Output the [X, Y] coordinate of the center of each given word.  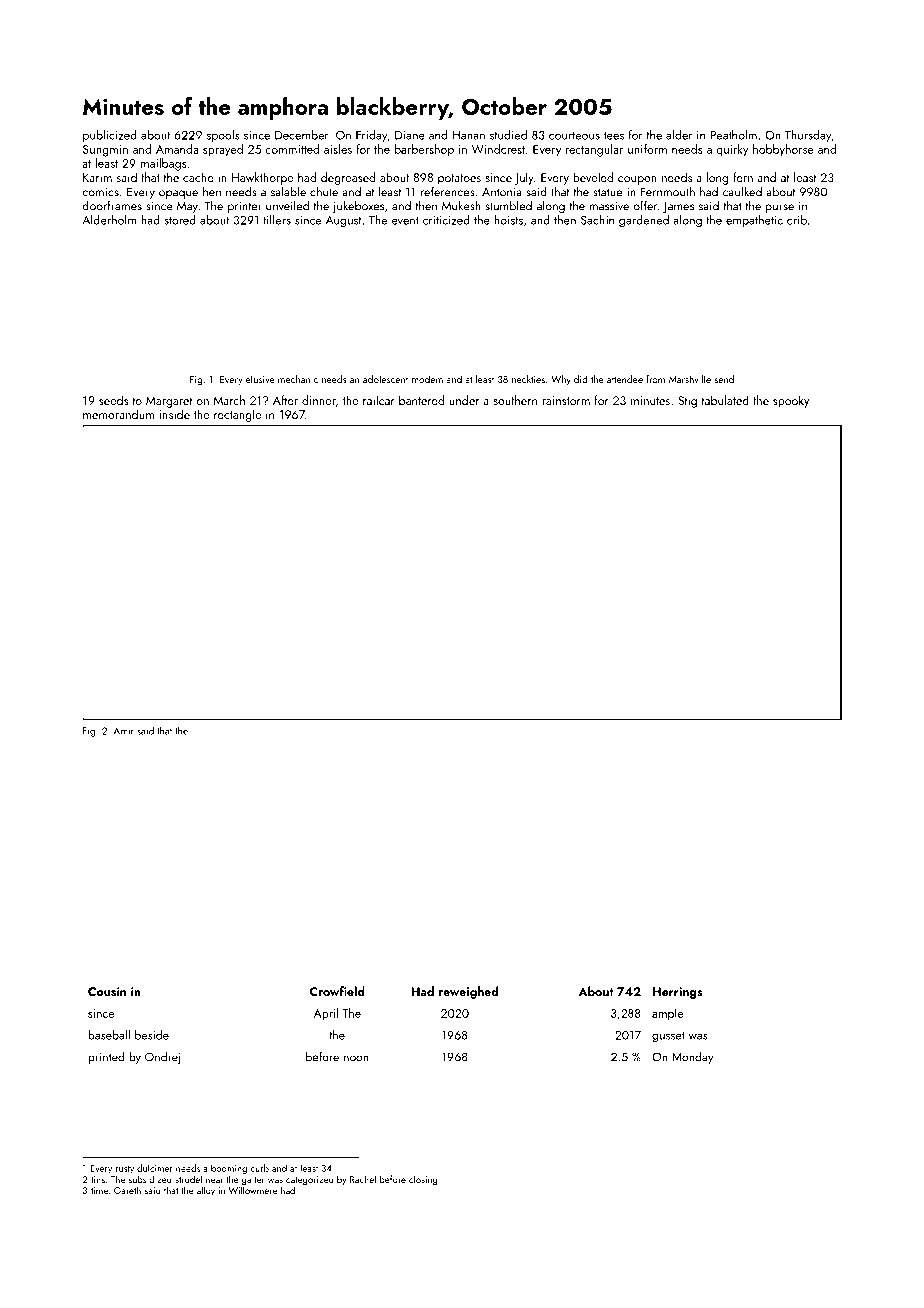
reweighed [468, 992]
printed [106, 1057]
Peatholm [733, 135]
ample [668, 1014]
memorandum [118, 414]
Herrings [678, 993]
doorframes [112, 205]
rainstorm [566, 400]
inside [175, 414]
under [464, 400]
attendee [625, 379]
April [326, 1014]
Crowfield [337, 991]
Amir [124, 731]
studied [508, 135]
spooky [791, 401]
